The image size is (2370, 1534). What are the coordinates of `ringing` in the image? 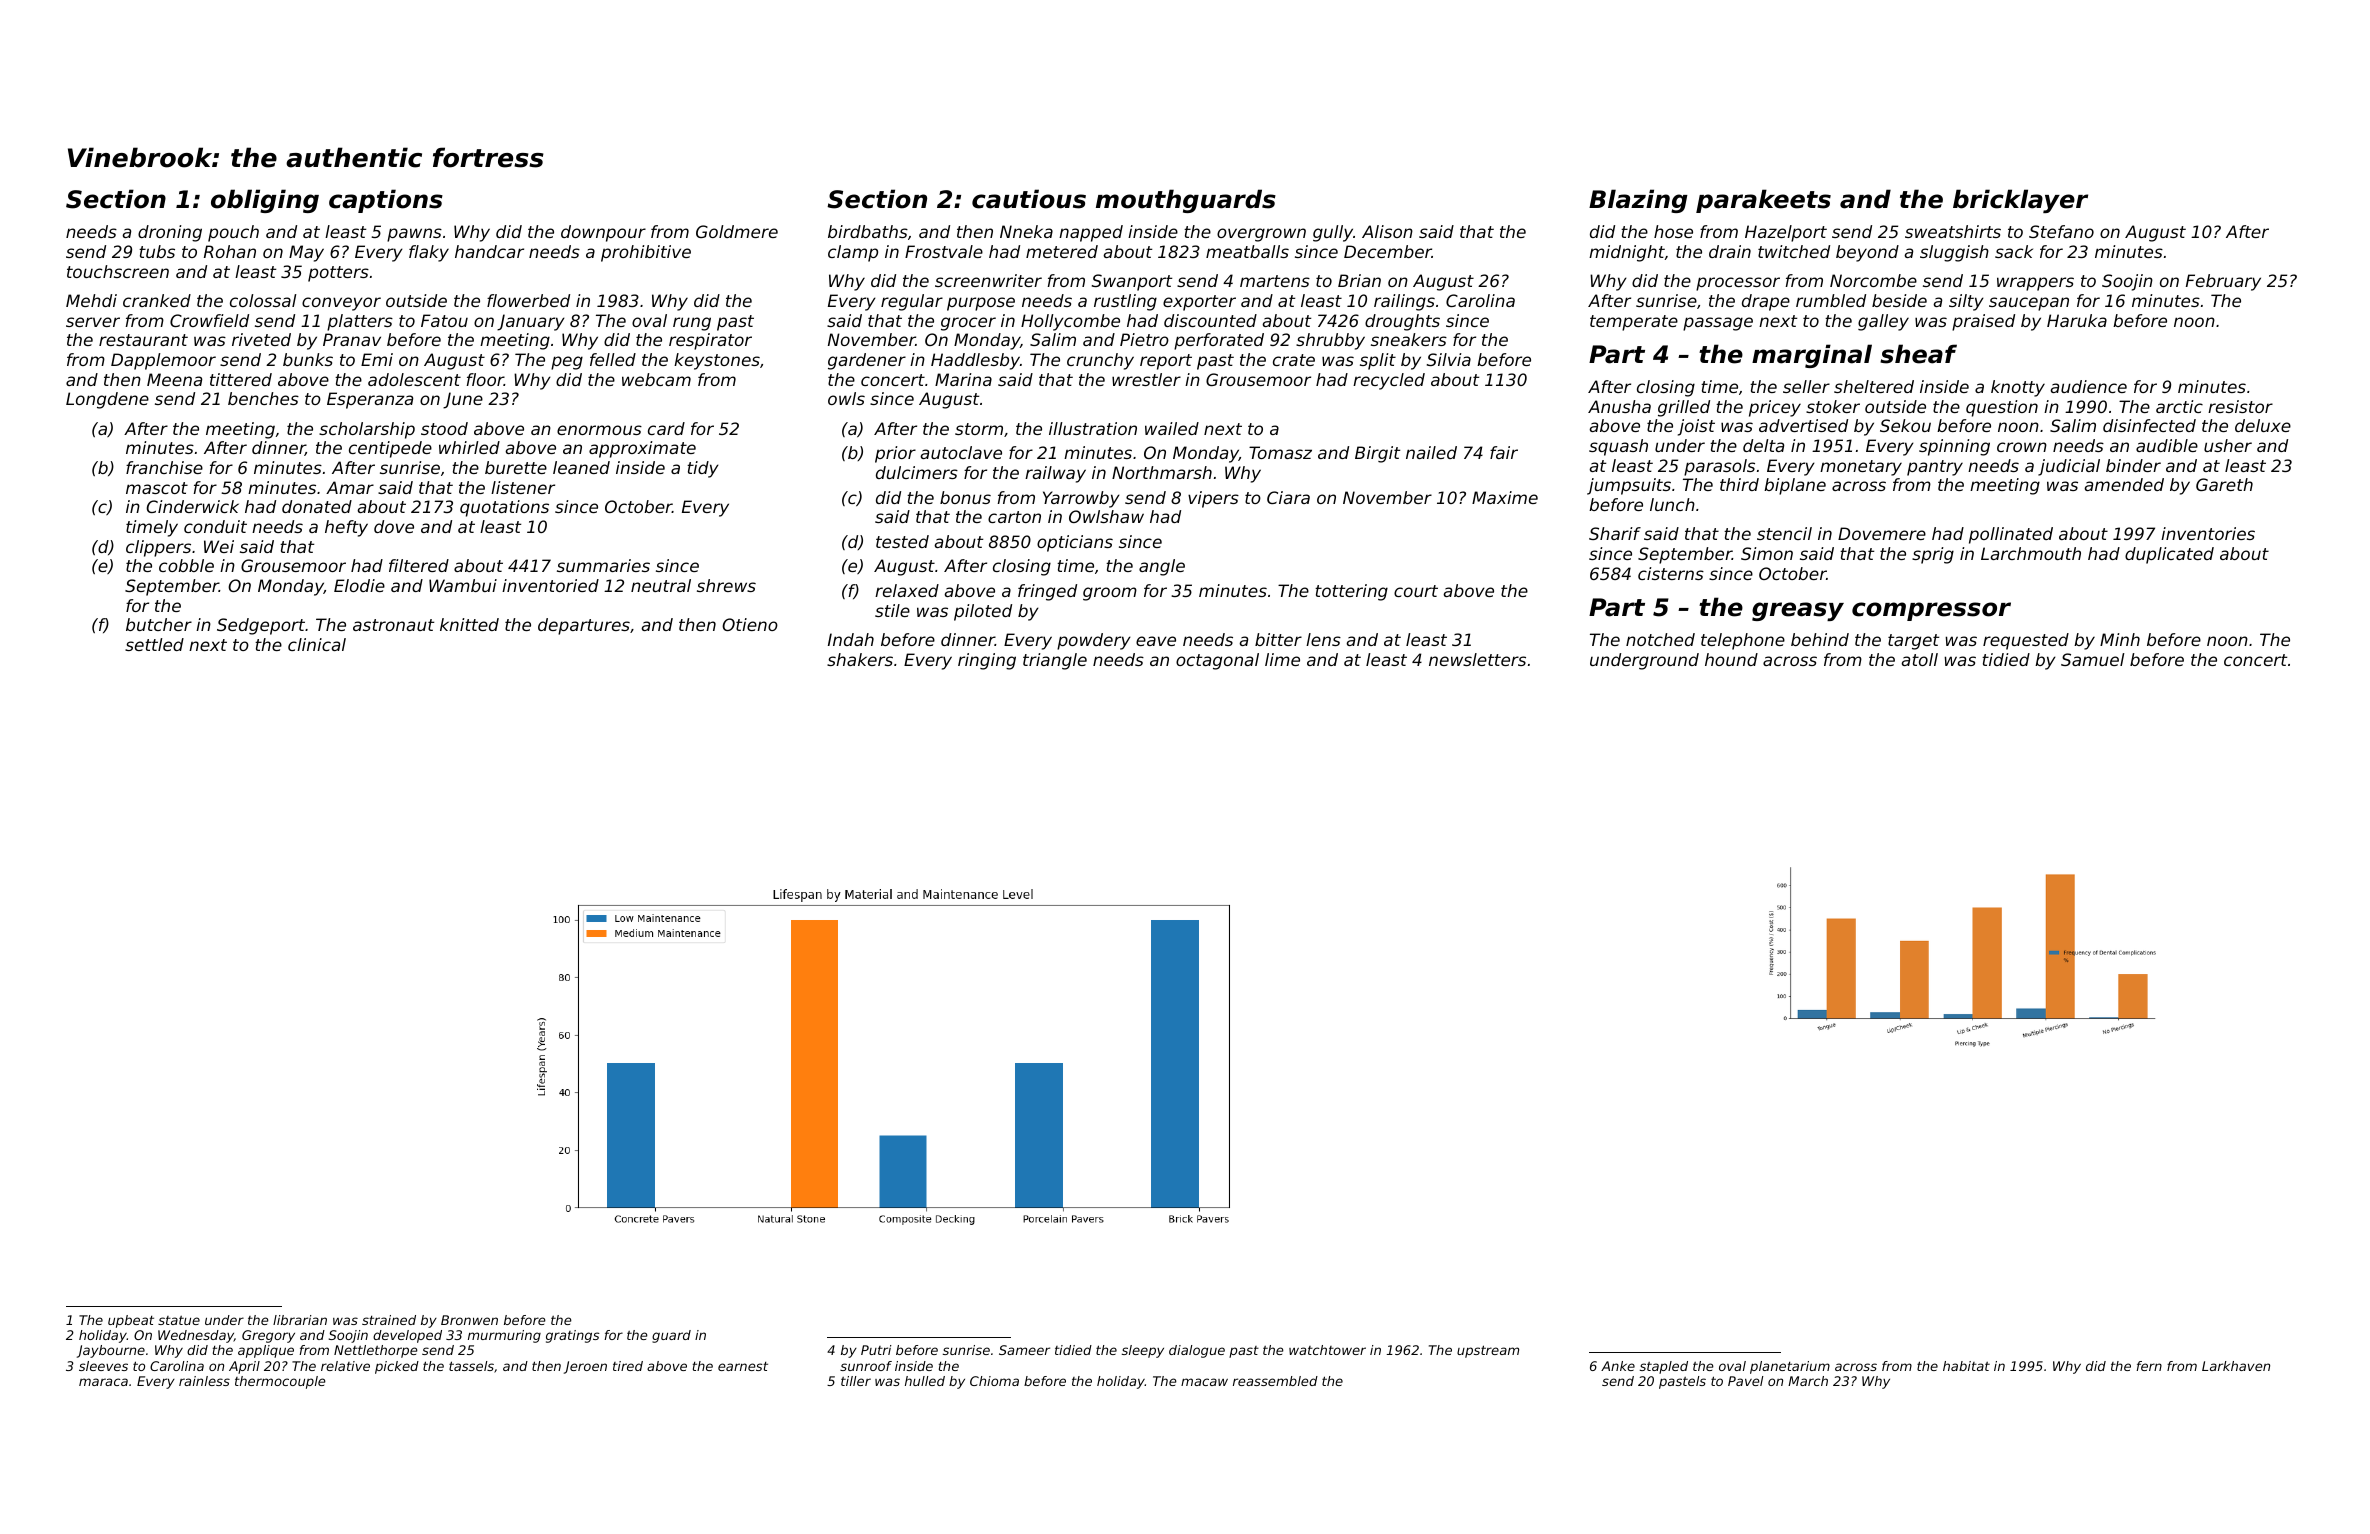 It's located at (987, 661).
